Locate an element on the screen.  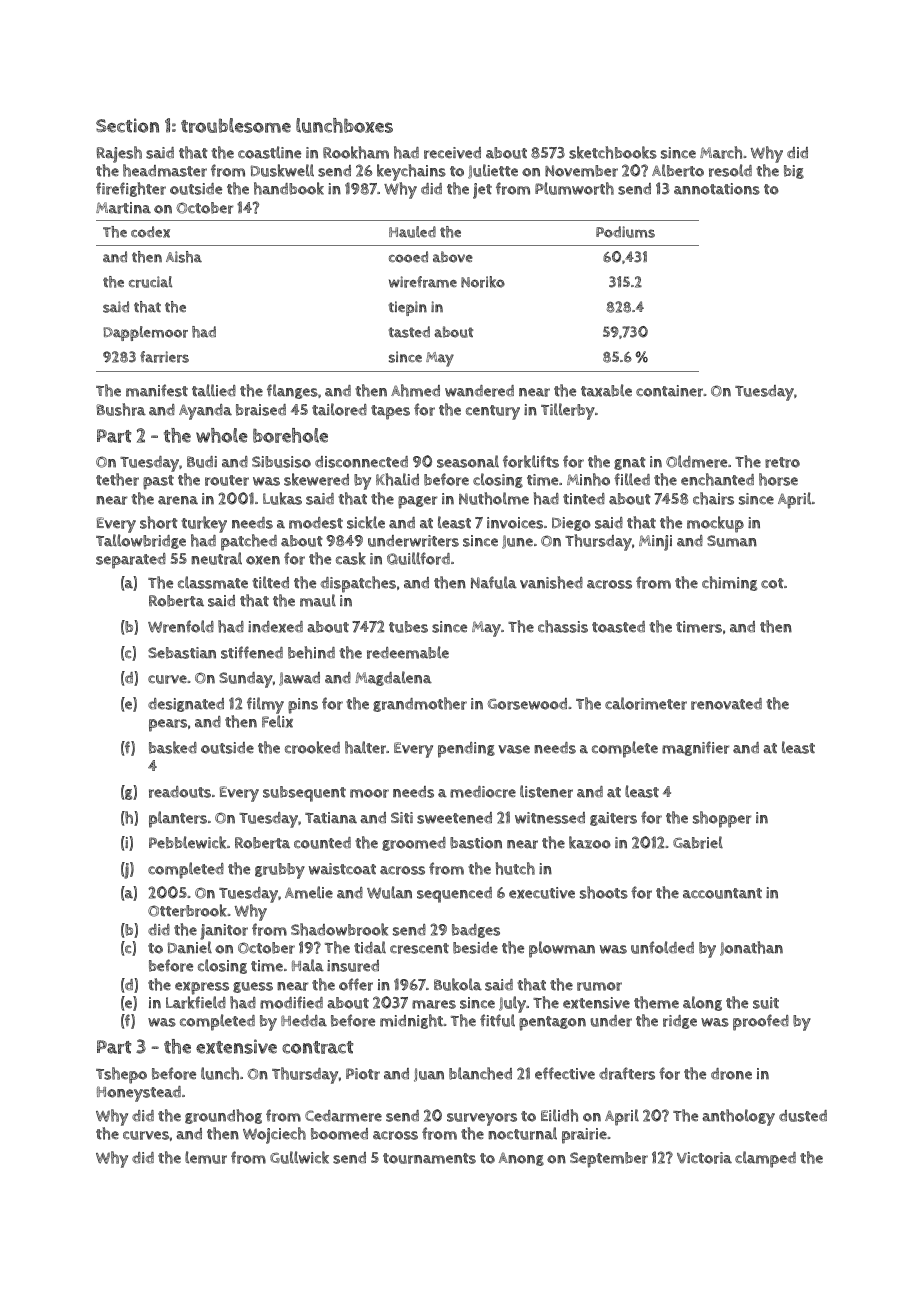
Wrenfold is located at coordinates (181, 626).
